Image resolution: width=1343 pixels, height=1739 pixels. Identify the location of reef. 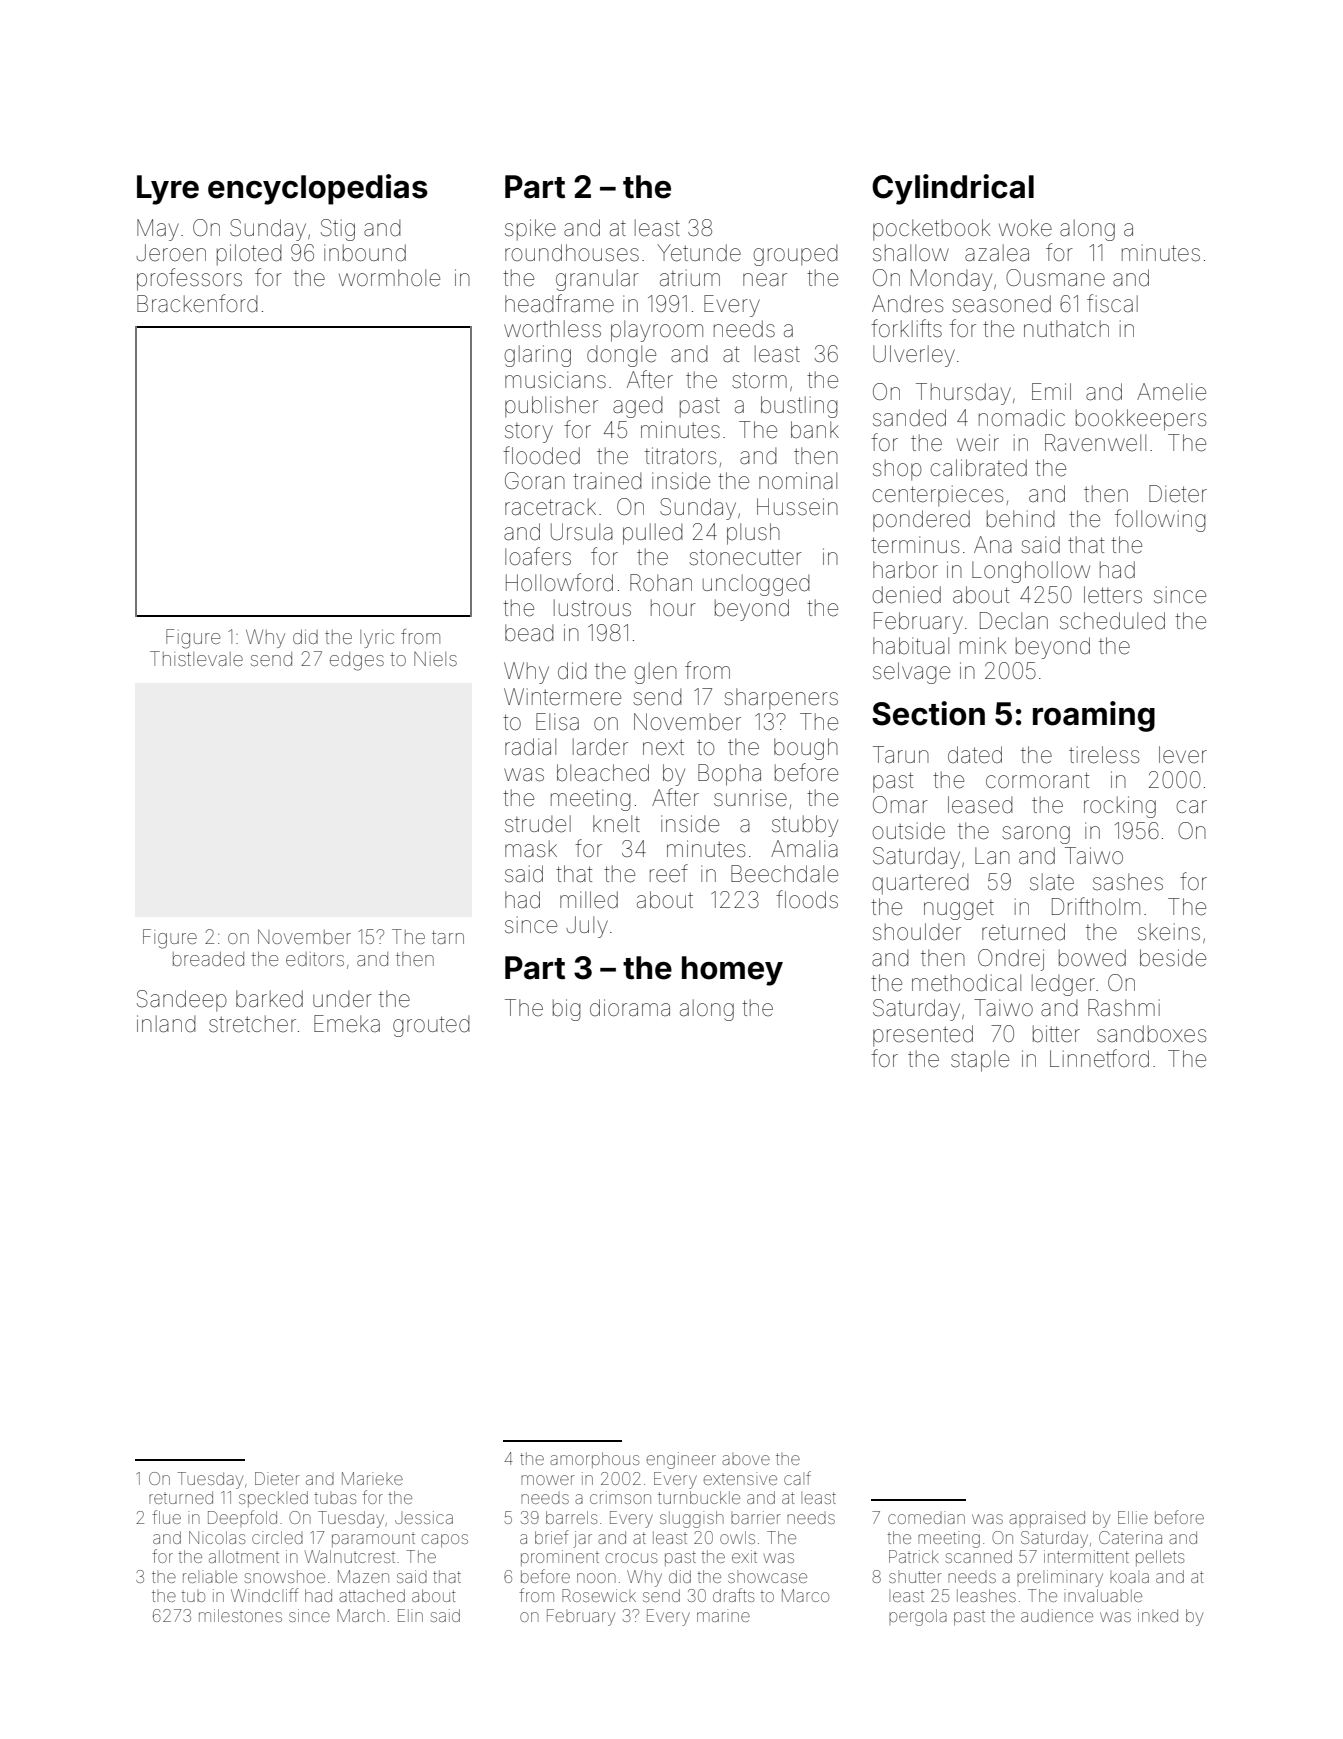
(669, 873).
